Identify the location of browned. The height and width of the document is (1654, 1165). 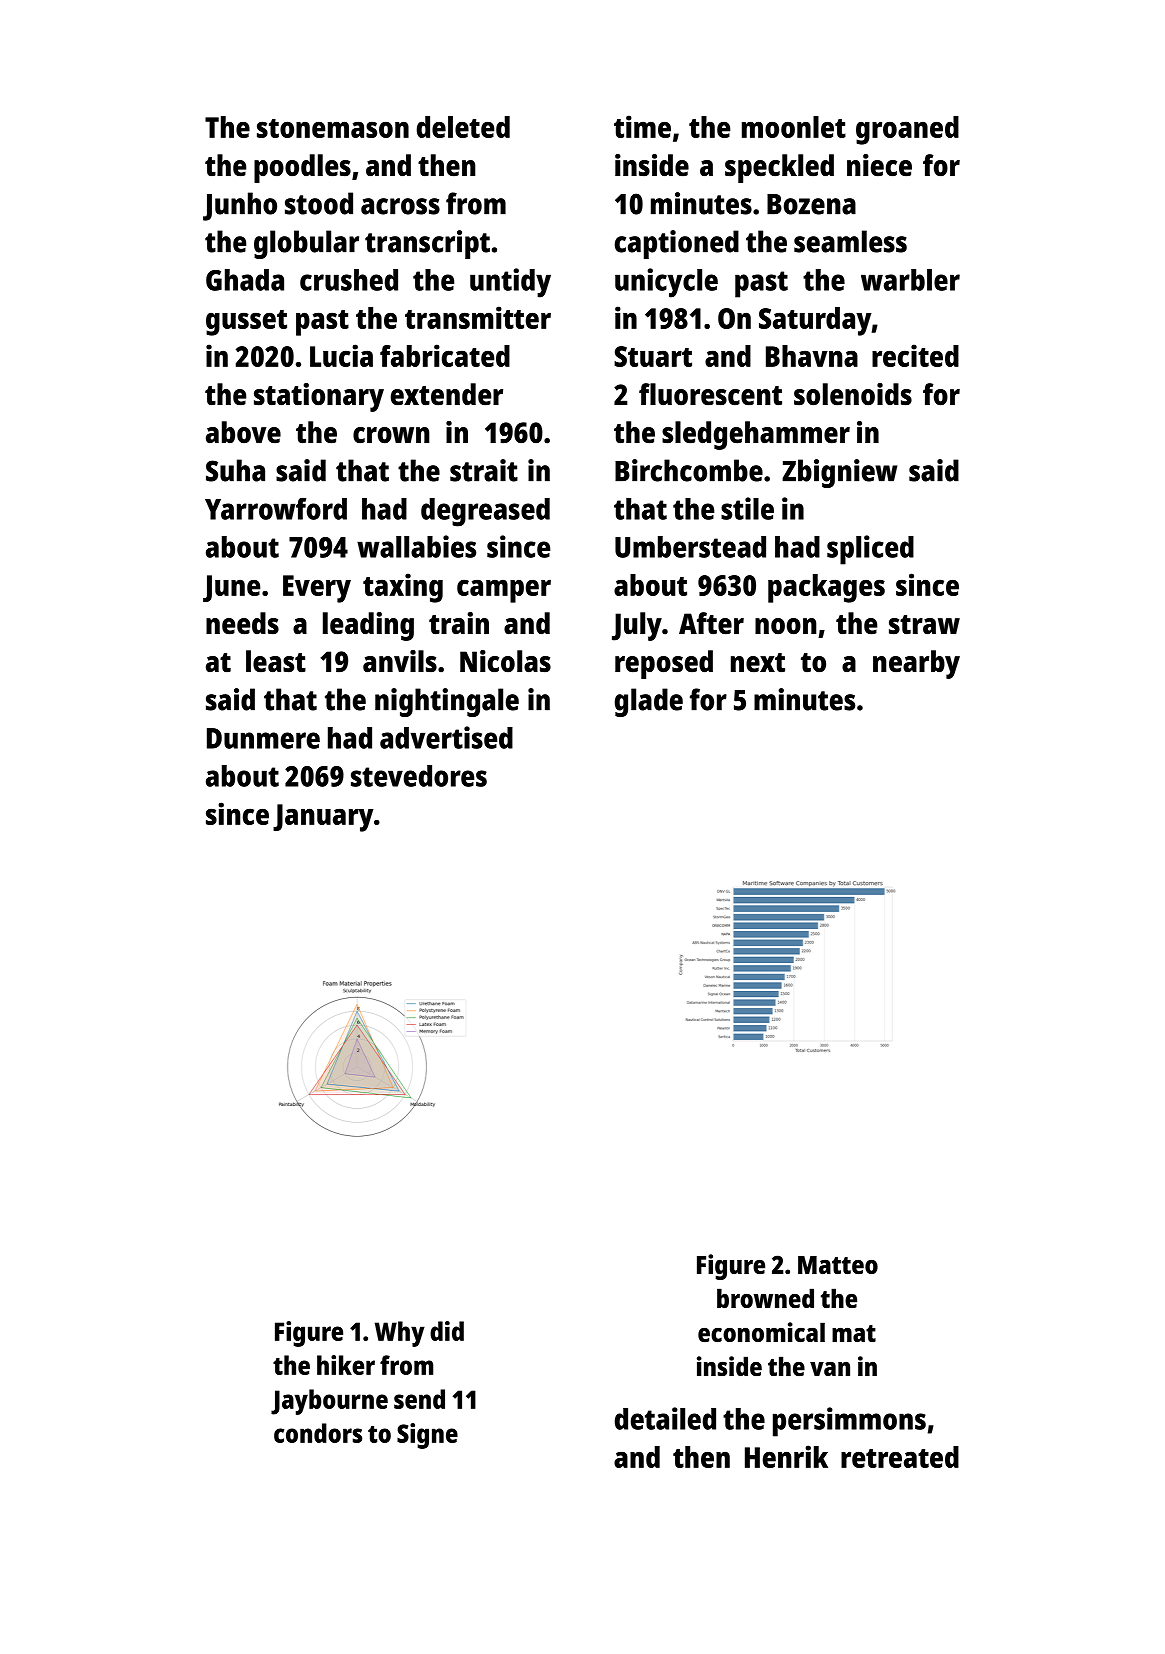
(765, 1298).
